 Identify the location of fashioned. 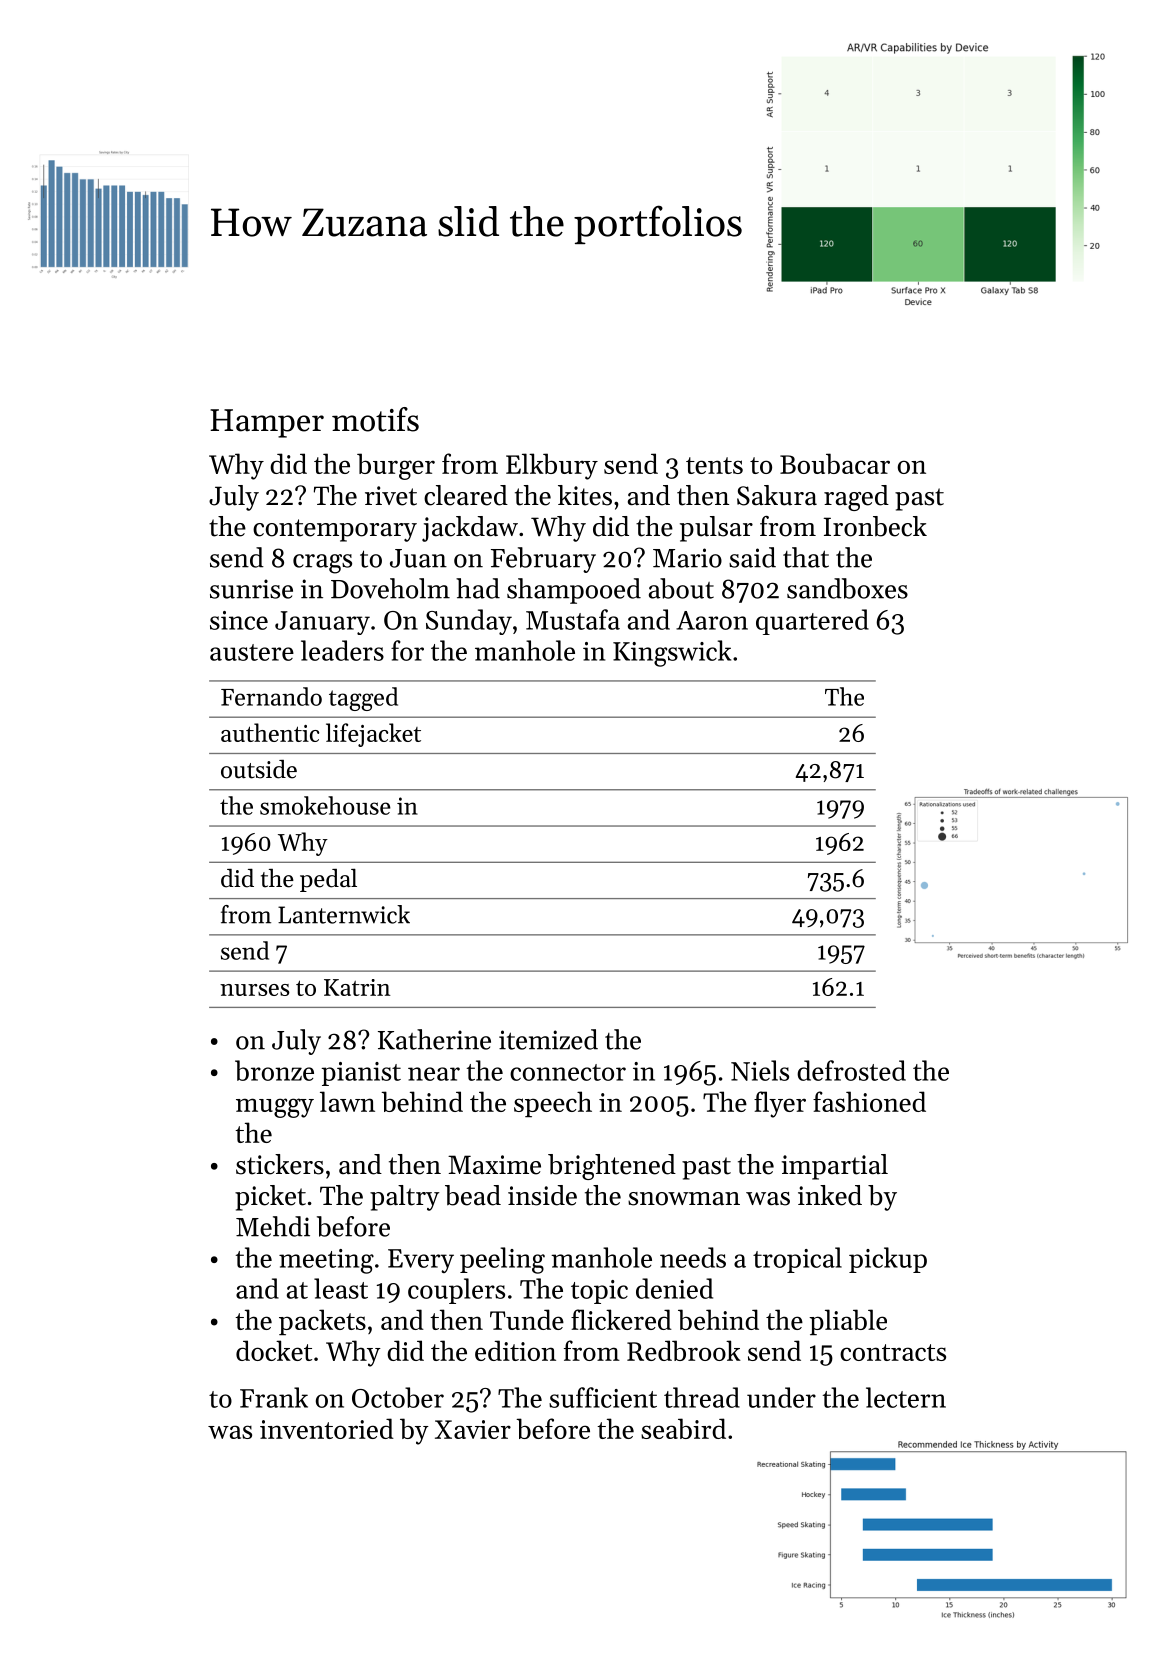
(869, 1101).
